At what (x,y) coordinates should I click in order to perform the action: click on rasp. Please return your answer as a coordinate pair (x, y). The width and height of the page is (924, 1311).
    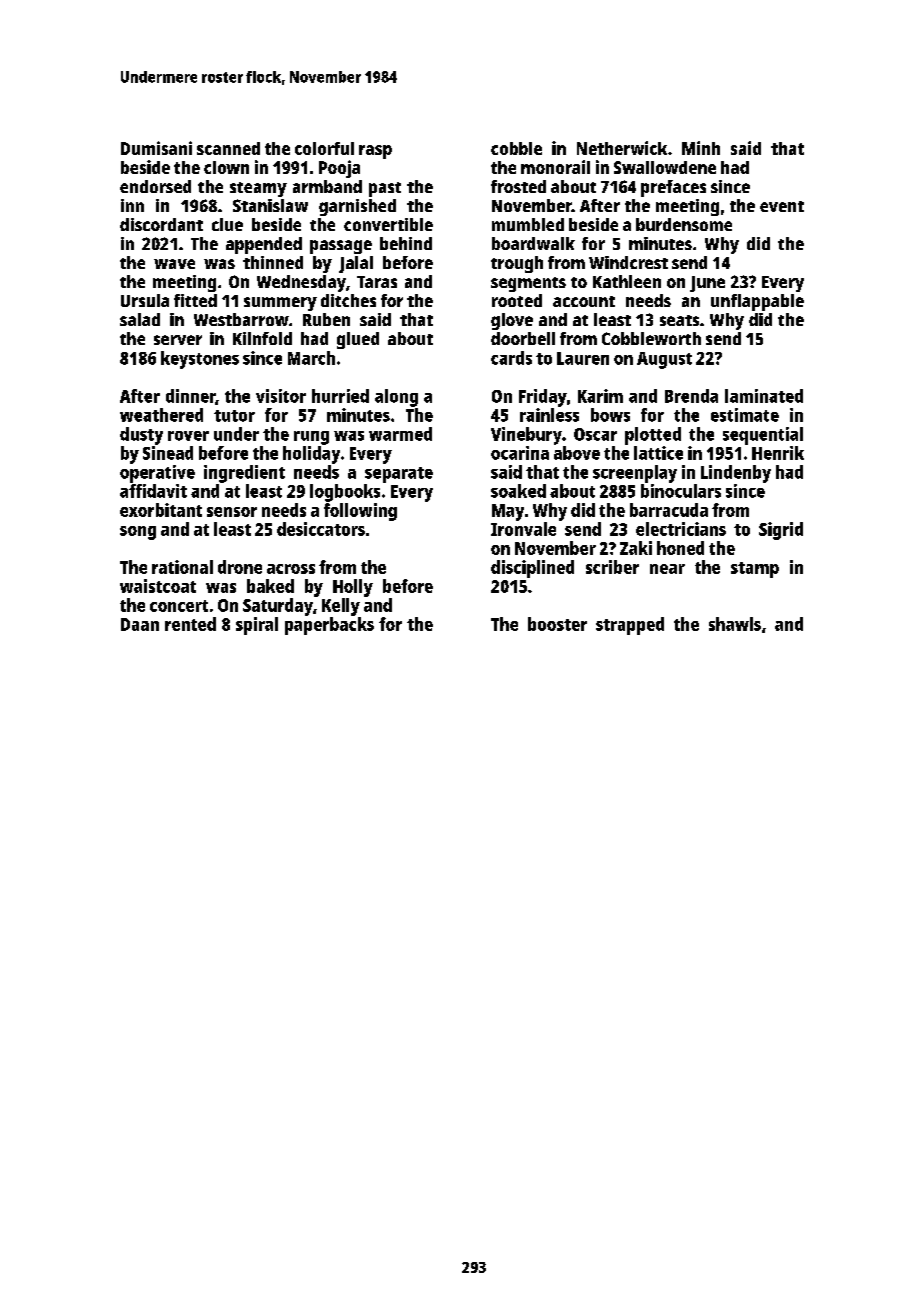
    Looking at the image, I should click on (375, 152).
